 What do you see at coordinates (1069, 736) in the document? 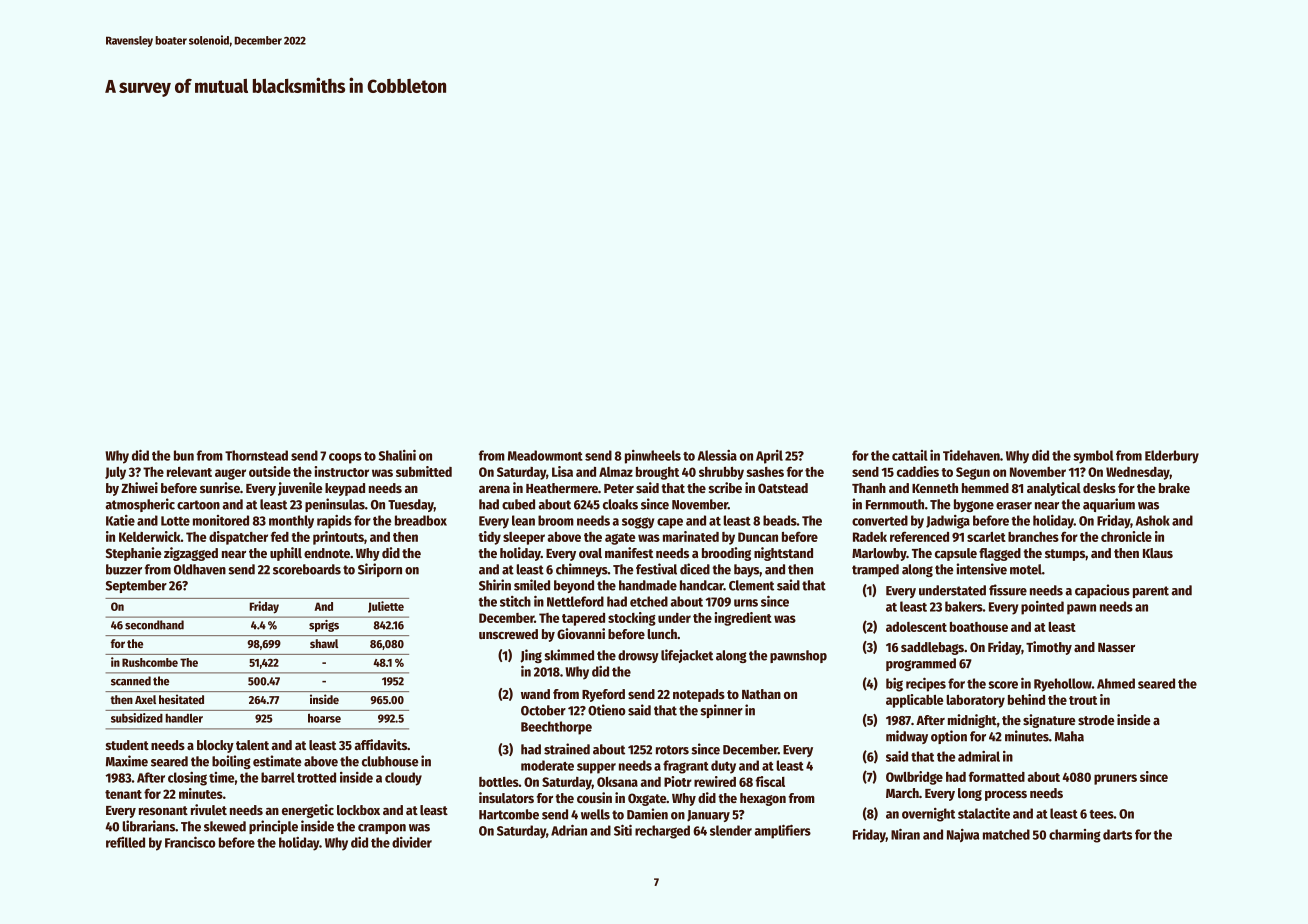
I see `Maha` at bounding box center [1069, 736].
